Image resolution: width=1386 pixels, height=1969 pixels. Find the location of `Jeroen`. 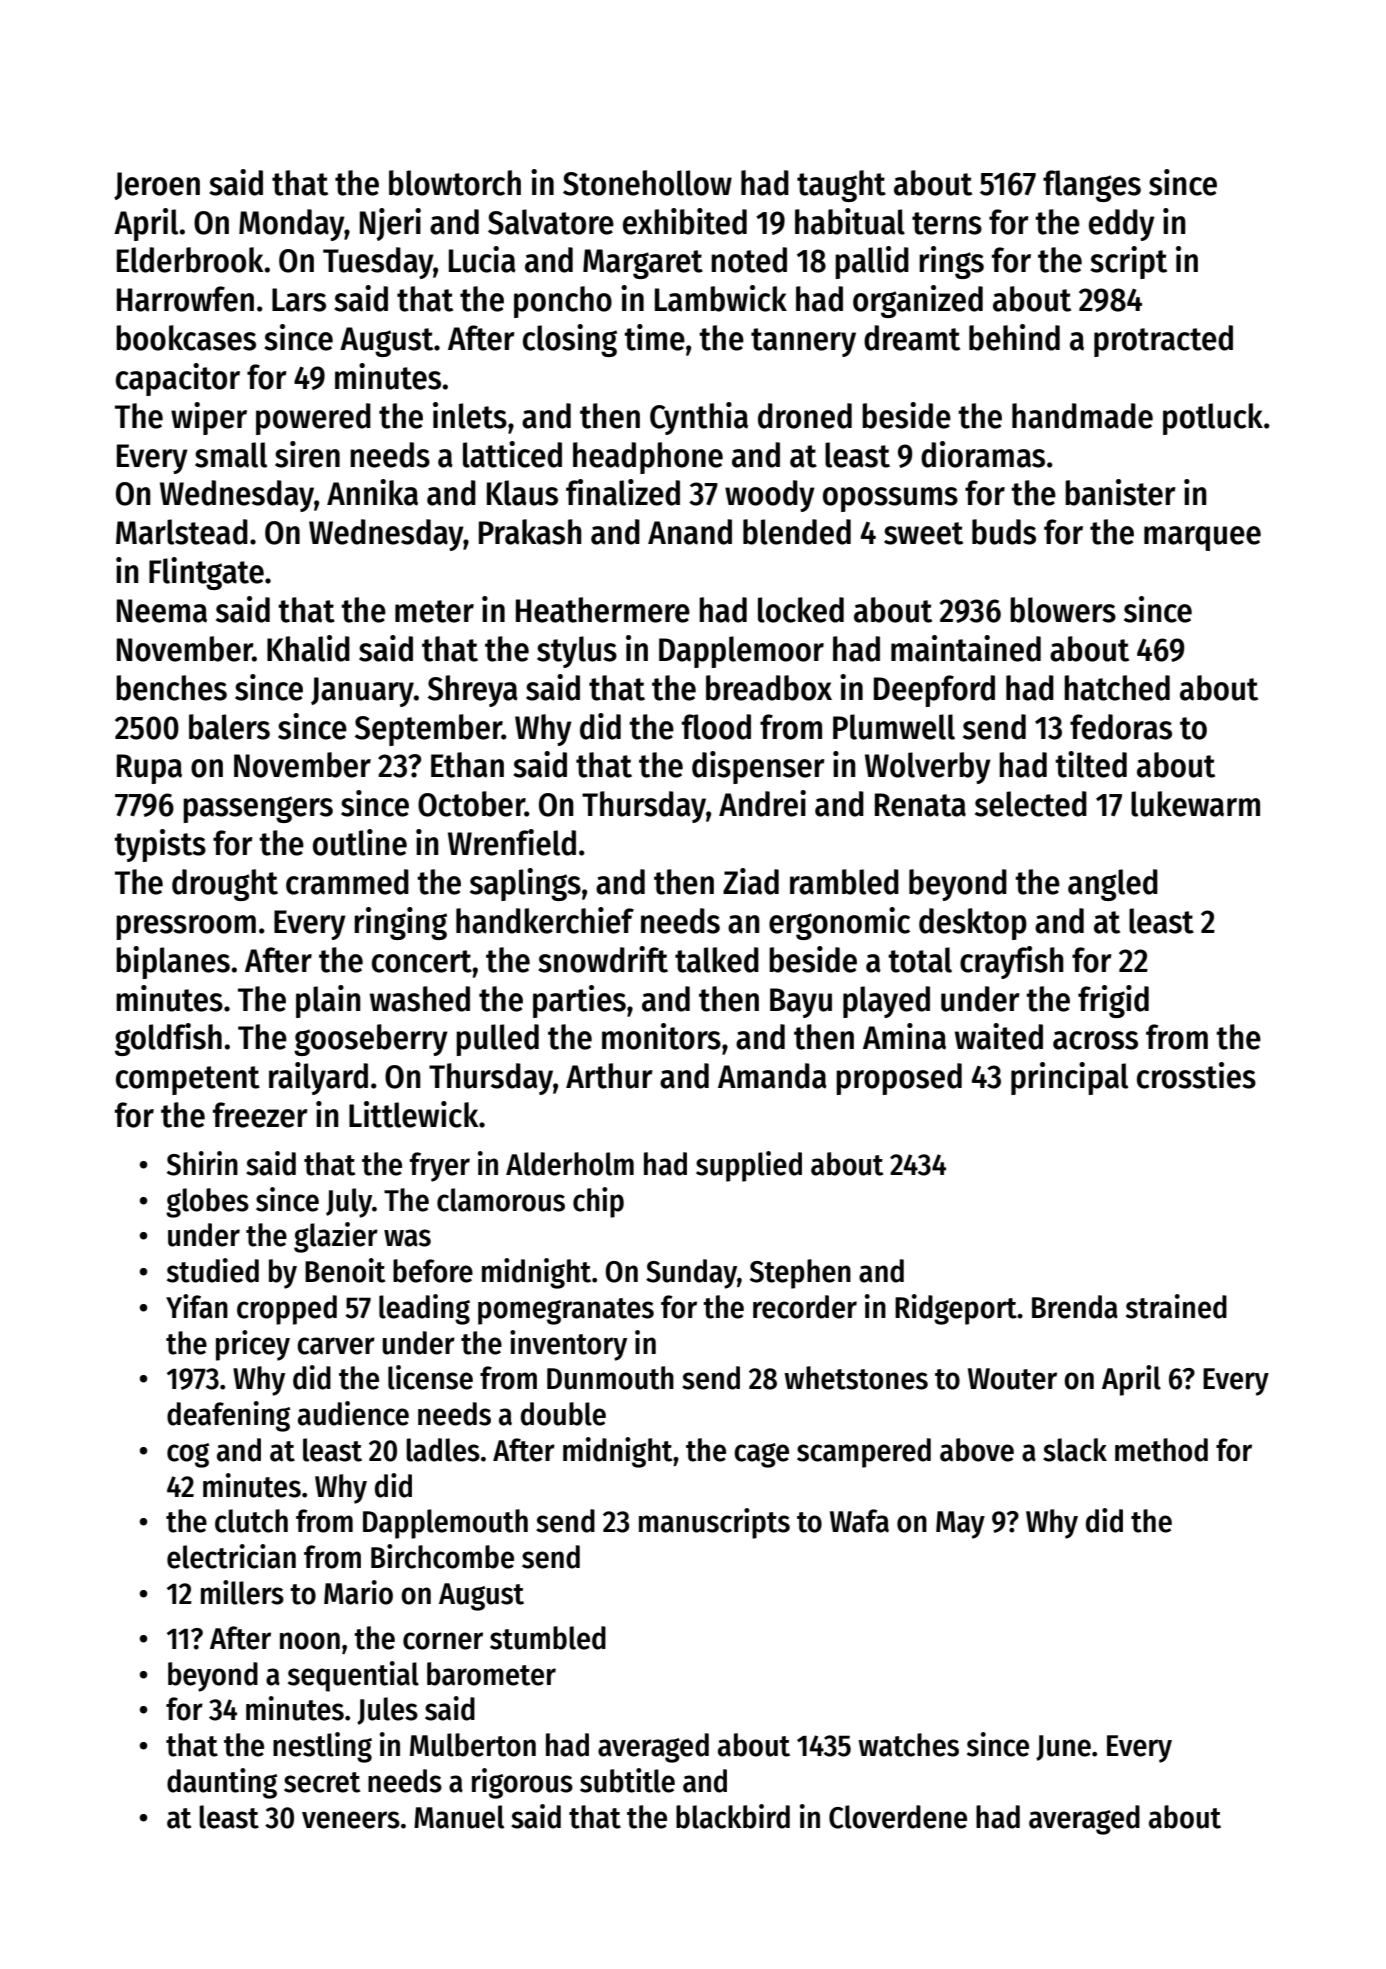

Jeroen is located at coordinates (157, 186).
